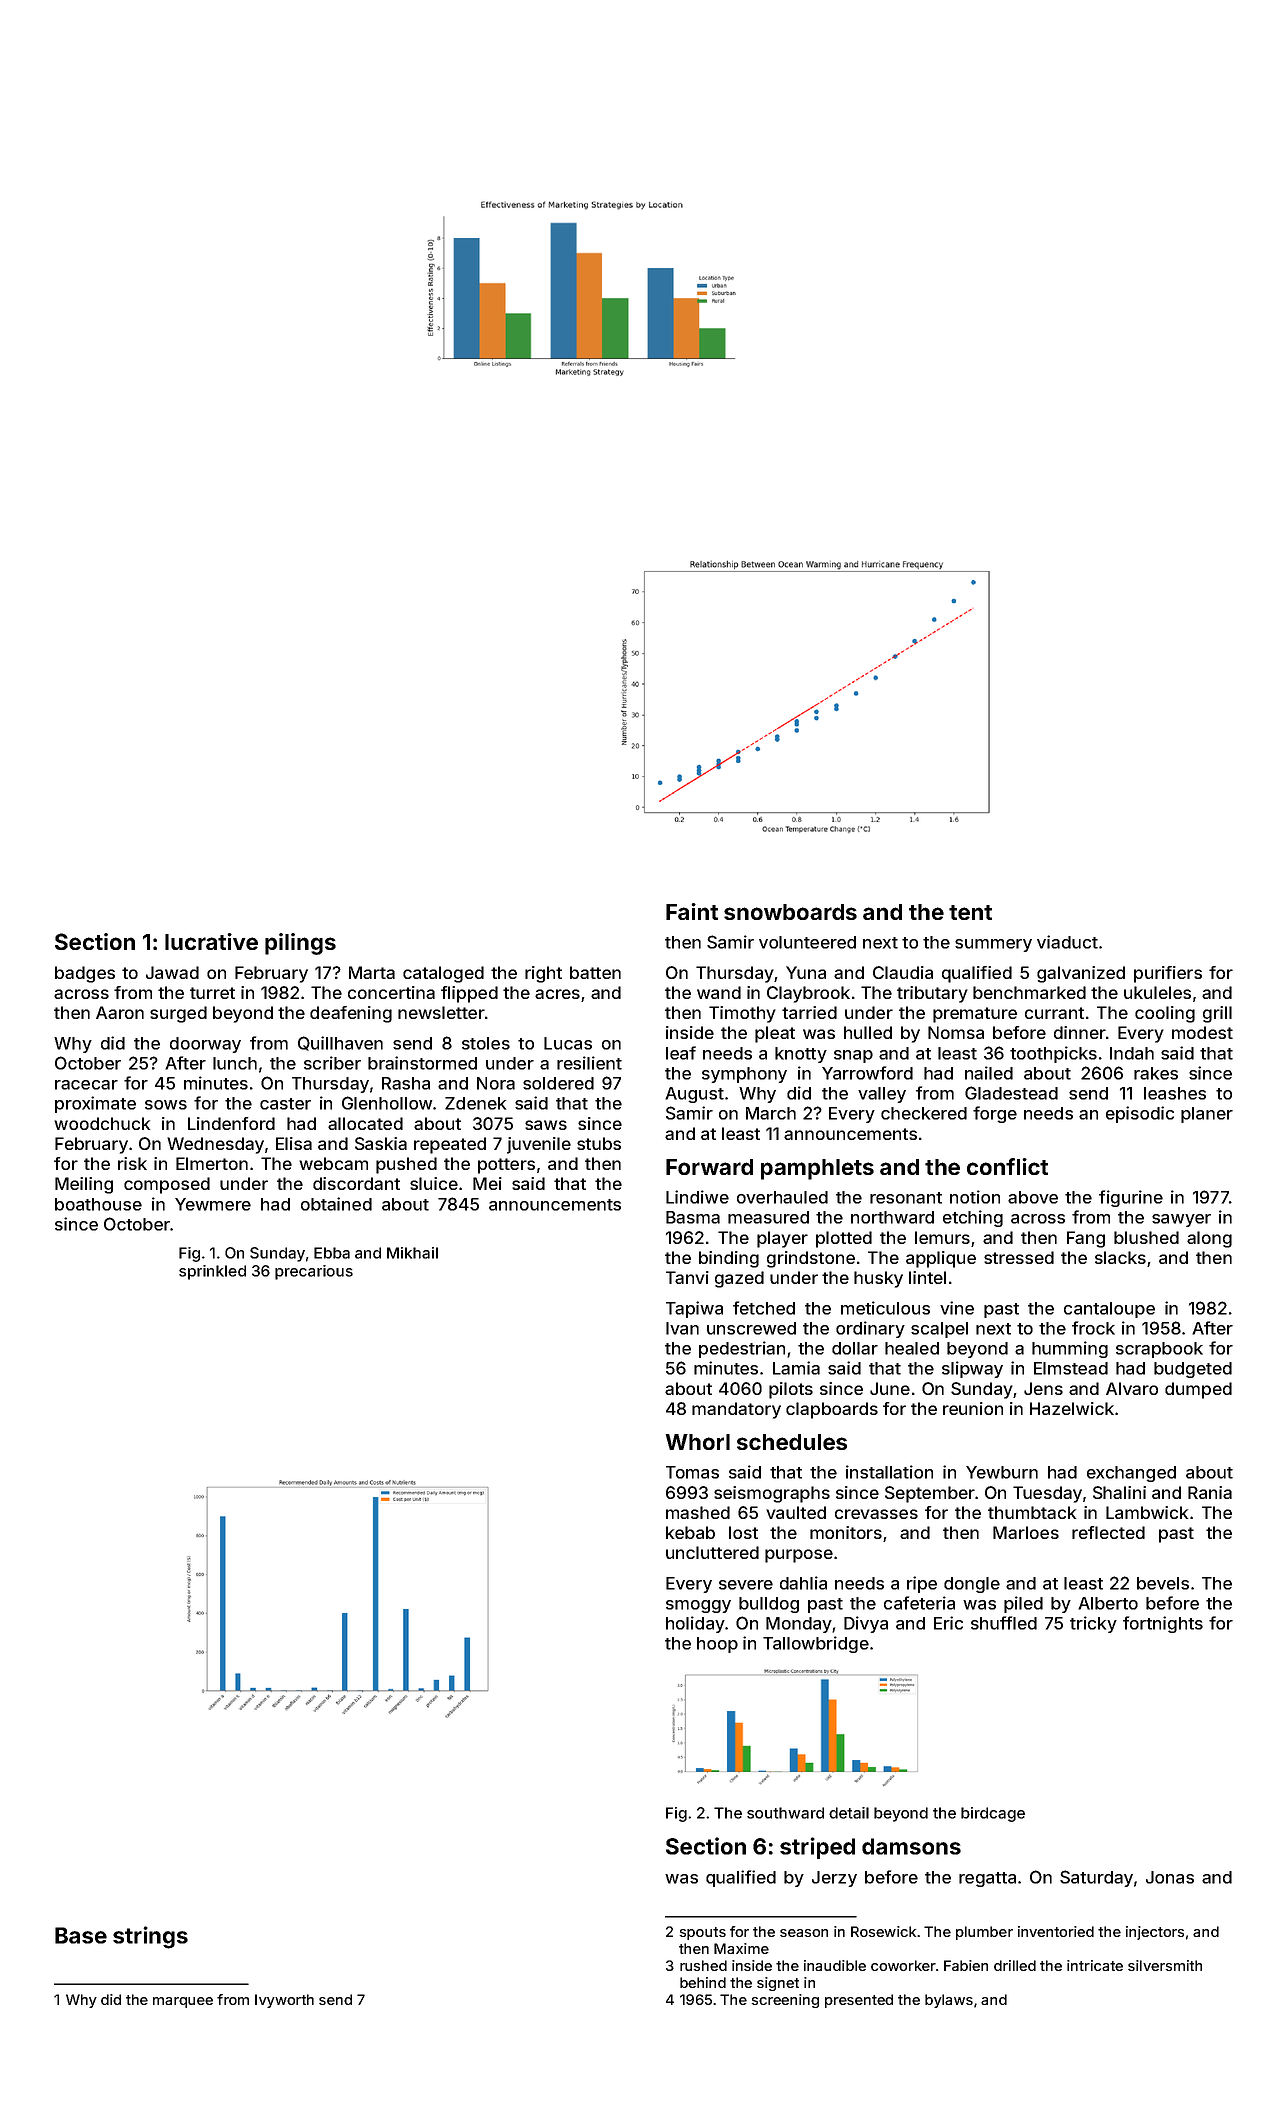 Image resolution: width=1287 pixels, height=2120 pixels. Describe the element at coordinates (314, 1272) in the screenshot. I see `precarious` at that location.
